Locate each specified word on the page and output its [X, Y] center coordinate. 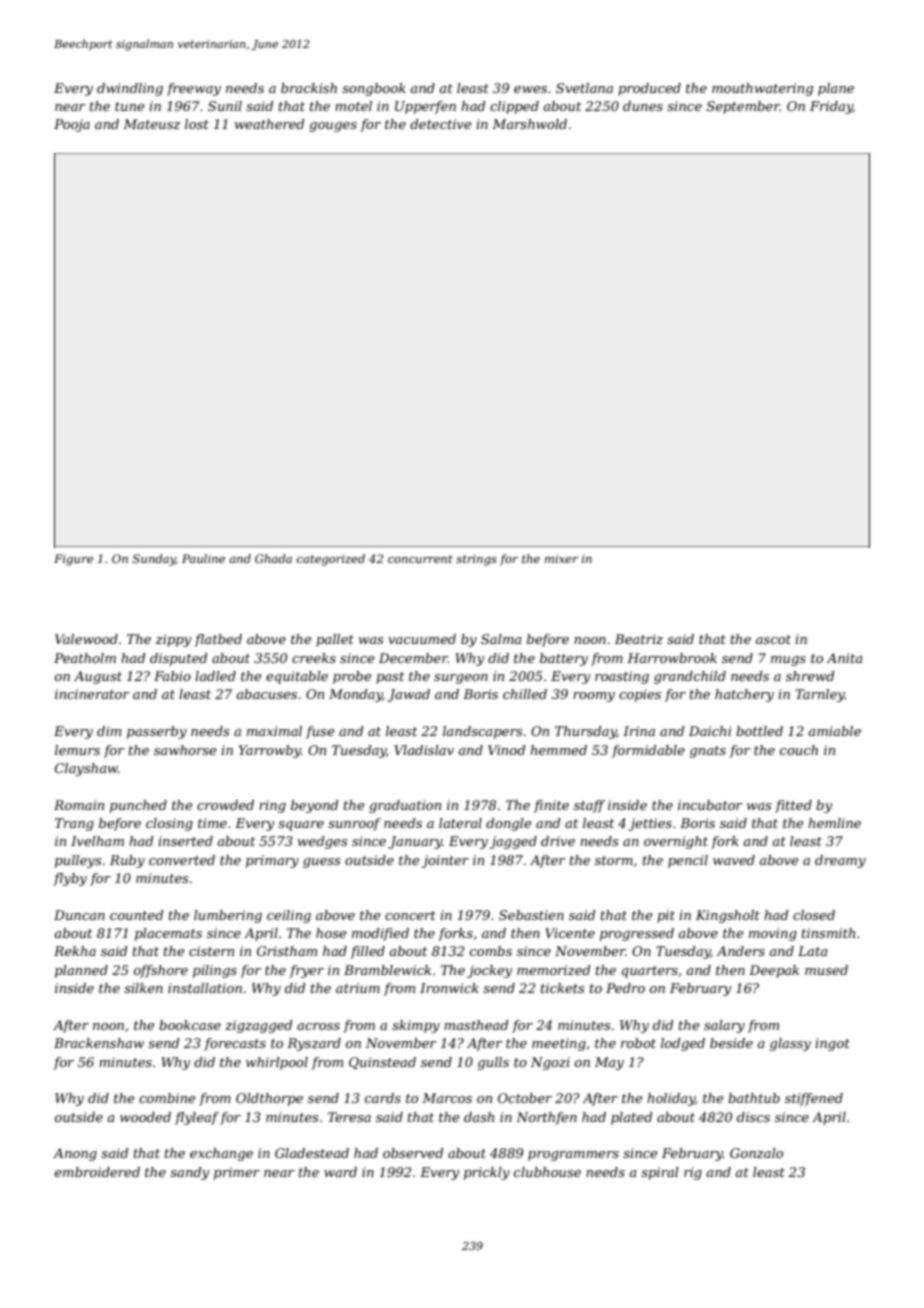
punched [138, 806]
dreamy [840, 861]
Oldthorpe [269, 1099]
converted [182, 860]
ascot [773, 639]
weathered [270, 124]
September [743, 107]
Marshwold [529, 124]
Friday [831, 107]
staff [589, 806]
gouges [333, 127]
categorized [331, 560]
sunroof [354, 824]
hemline [834, 823]
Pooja [72, 125]
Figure [73, 560]
